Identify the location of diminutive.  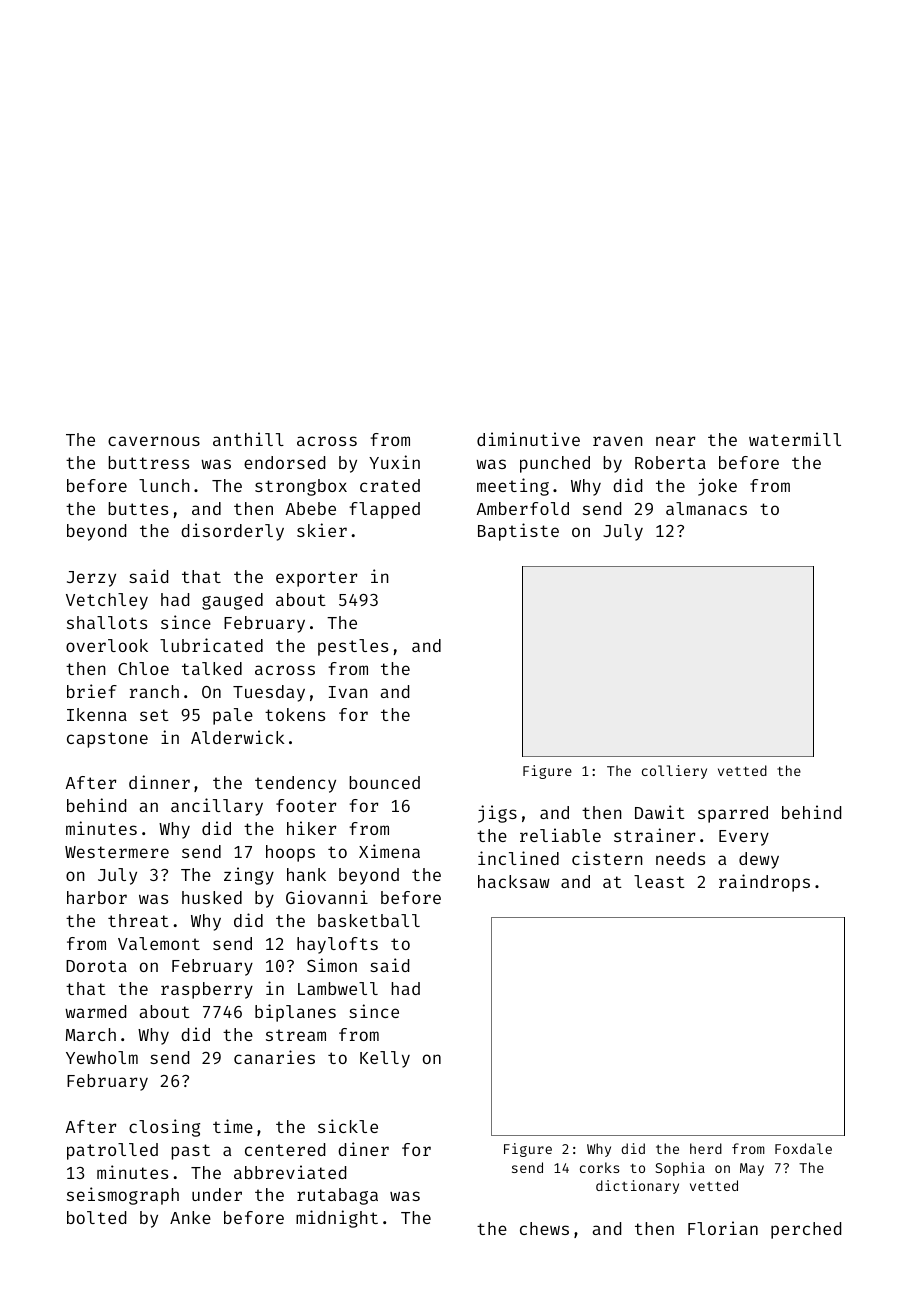
(528, 439).
